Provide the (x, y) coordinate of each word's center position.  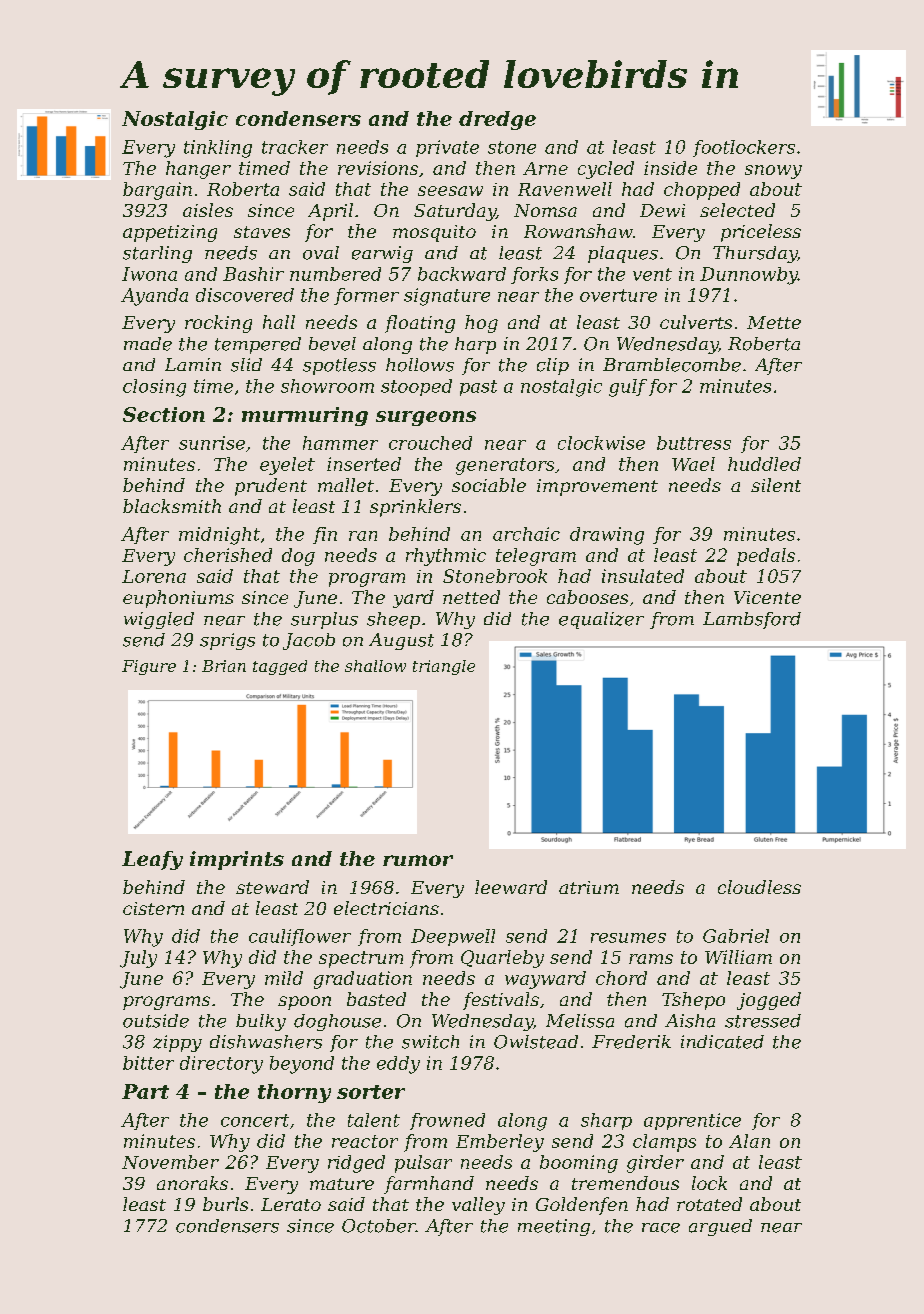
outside (156, 1021)
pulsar (423, 1164)
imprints (237, 860)
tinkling (218, 149)
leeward (511, 887)
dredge (497, 120)
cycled (606, 170)
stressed (763, 1021)
